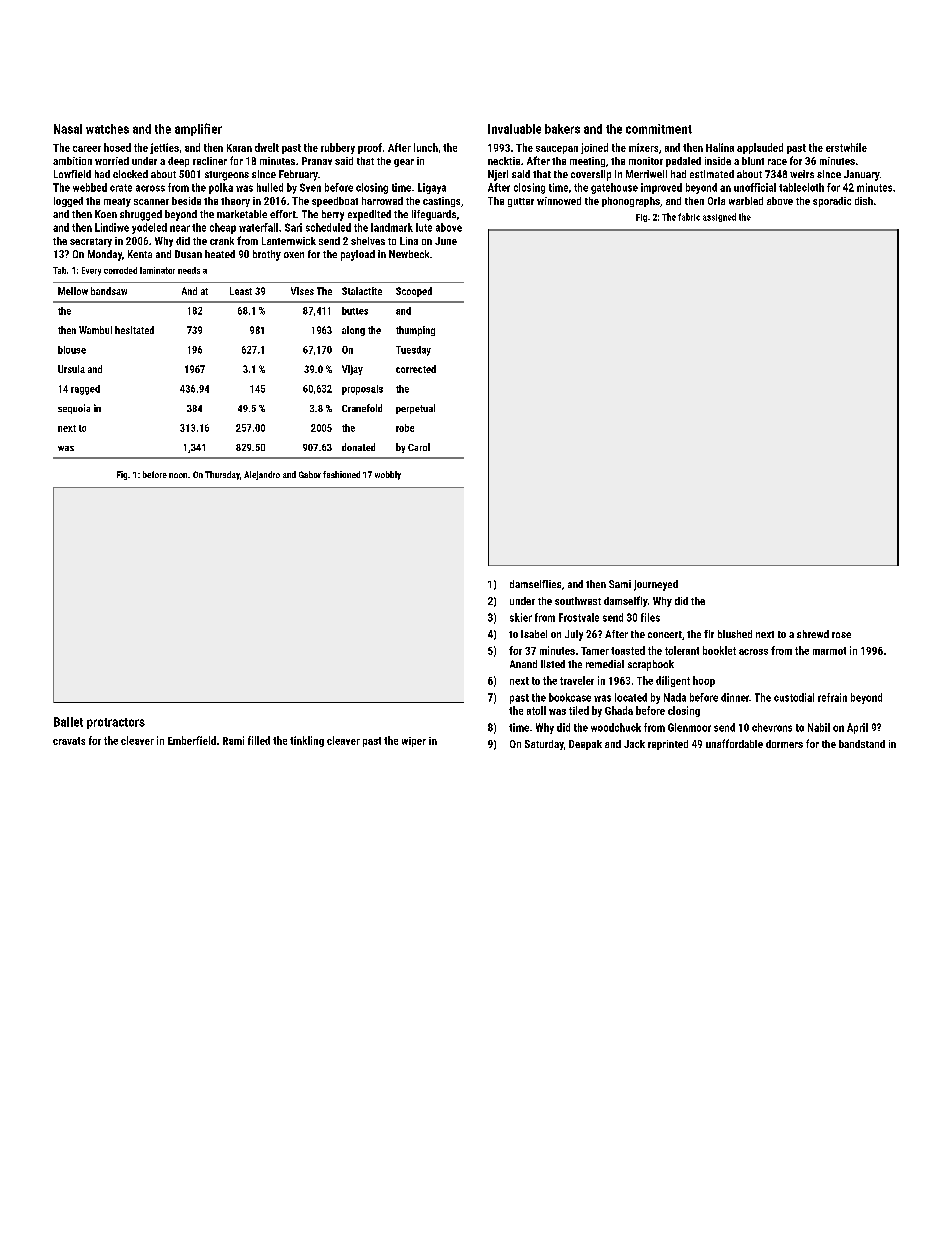 Image resolution: width=952 pixels, height=1233 pixels. I want to click on noon, so click(178, 475).
